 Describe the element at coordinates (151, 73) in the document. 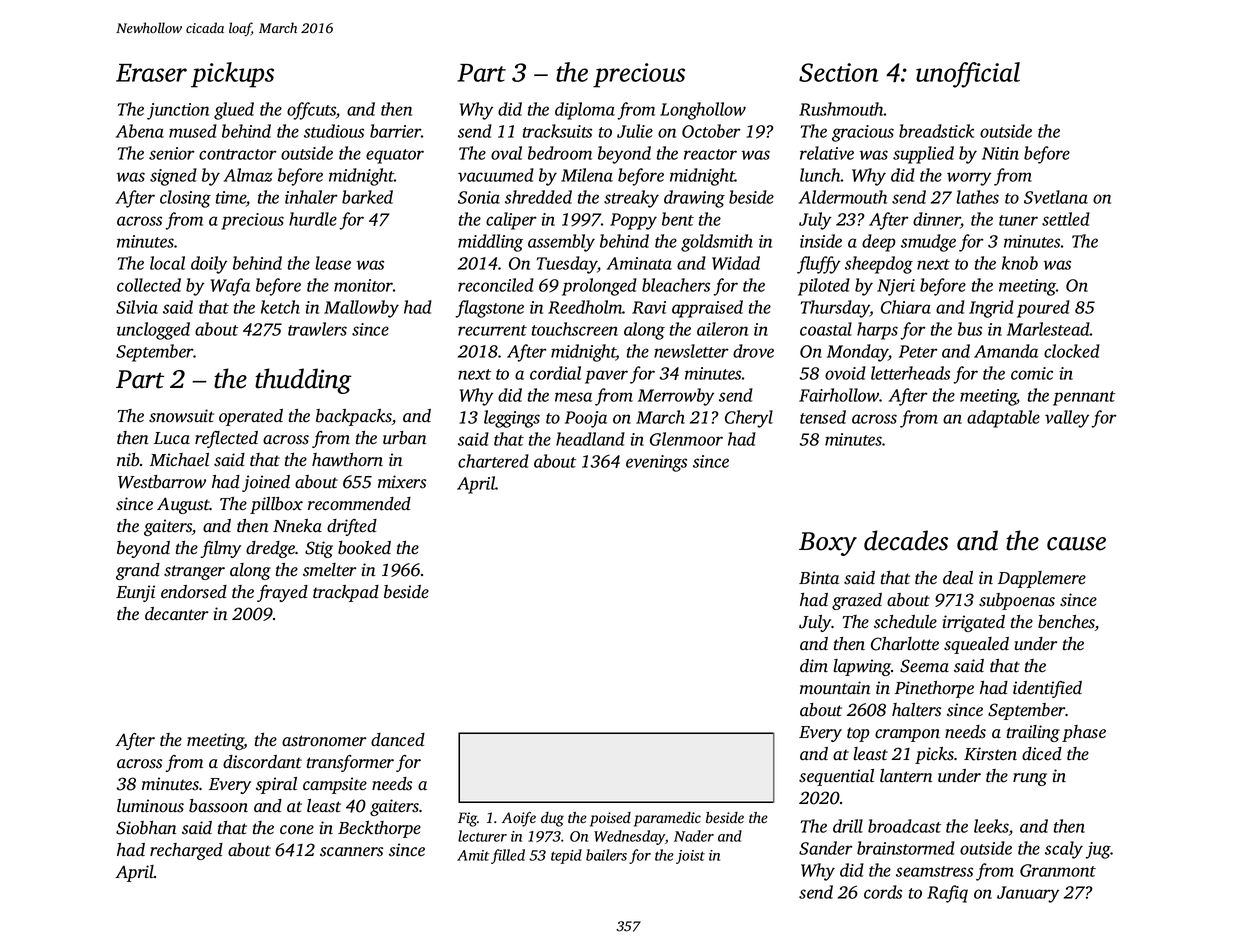

I see `Eraser` at that location.
